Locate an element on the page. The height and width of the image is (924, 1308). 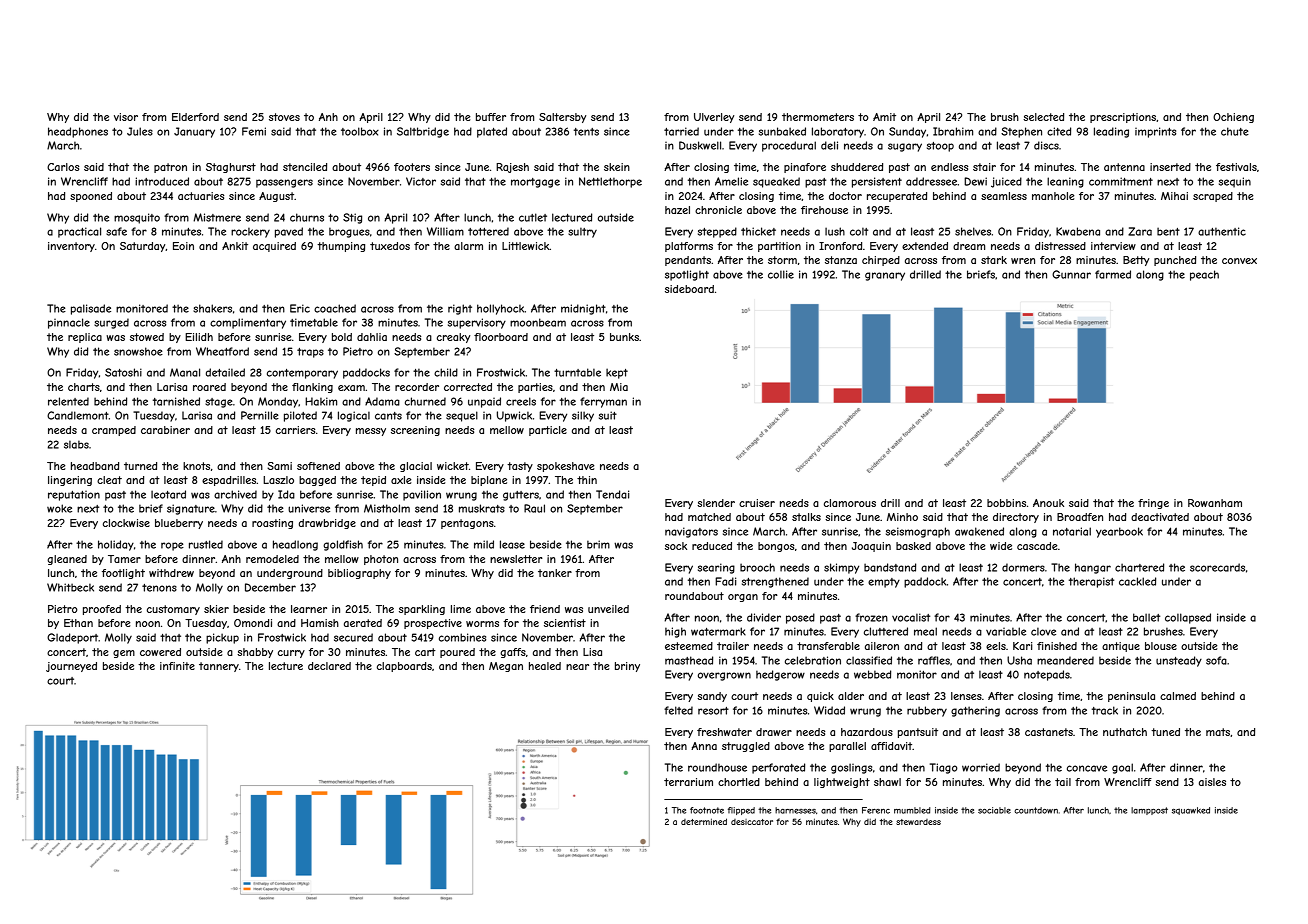
sideboard is located at coordinates (689, 289).
